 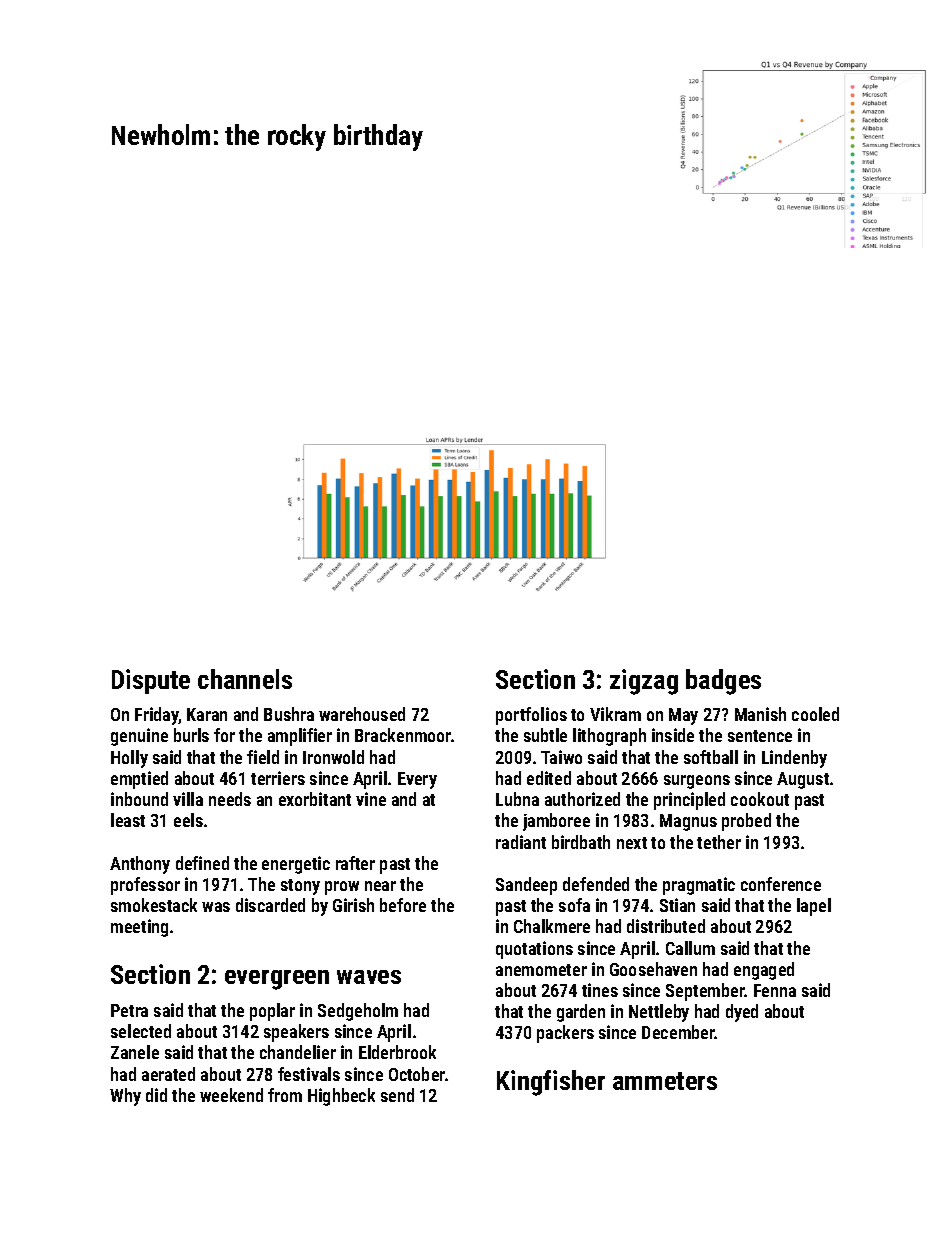 What do you see at coordinates (659, 1013) in the screenshot?
I see `Nettleby` at bounding box center [659, 1013].
